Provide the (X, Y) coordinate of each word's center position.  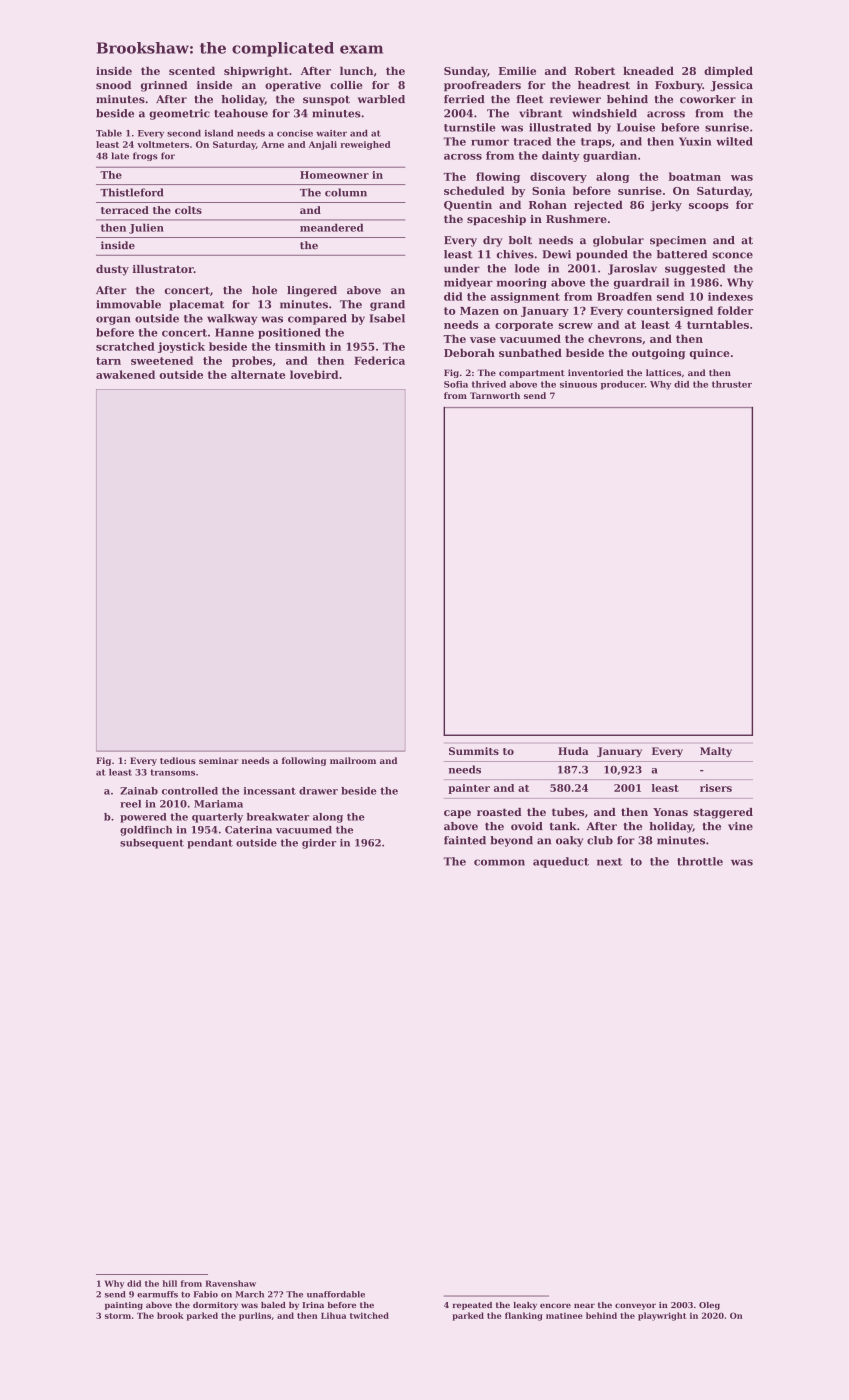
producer (623, 385)
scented (192, 71)
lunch (356, 71)
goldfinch (146, 831)
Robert (595, 71)
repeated (472, 1306)
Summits (474, 751)
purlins (255, 1316)
